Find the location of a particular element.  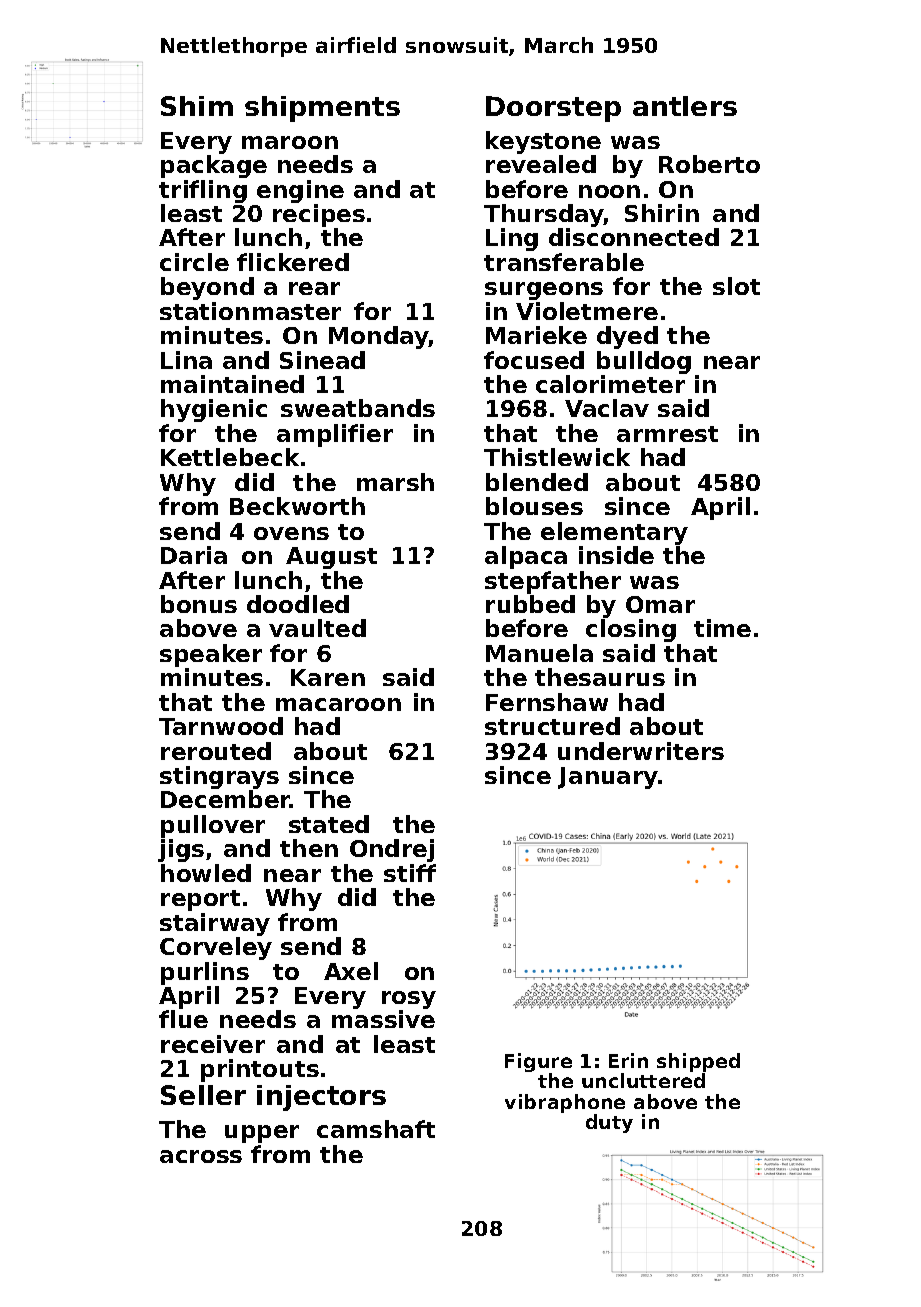

rosy is located at coordinates (409, 1000).
